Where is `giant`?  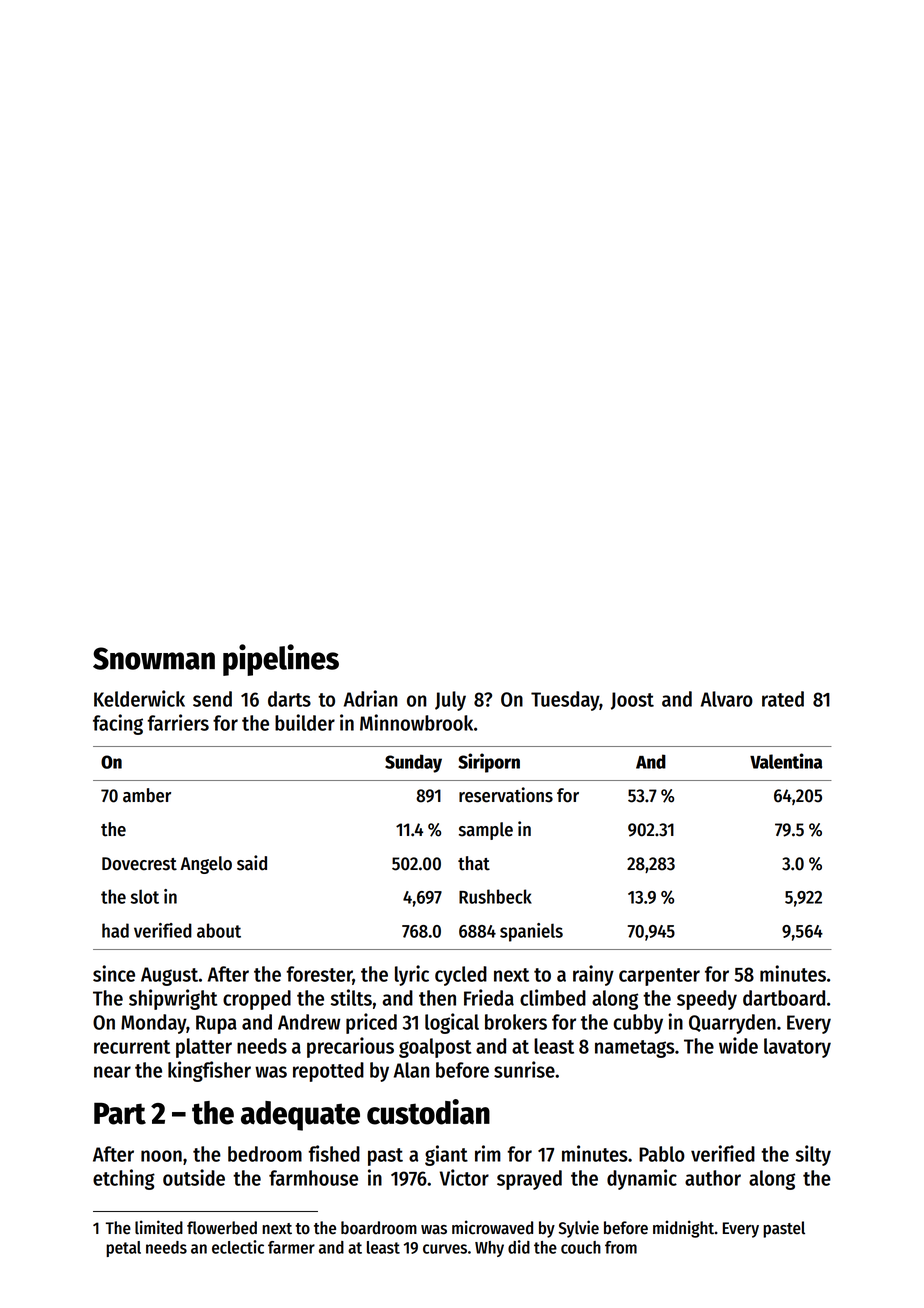
giant is located at coordinates (446, 1155).
